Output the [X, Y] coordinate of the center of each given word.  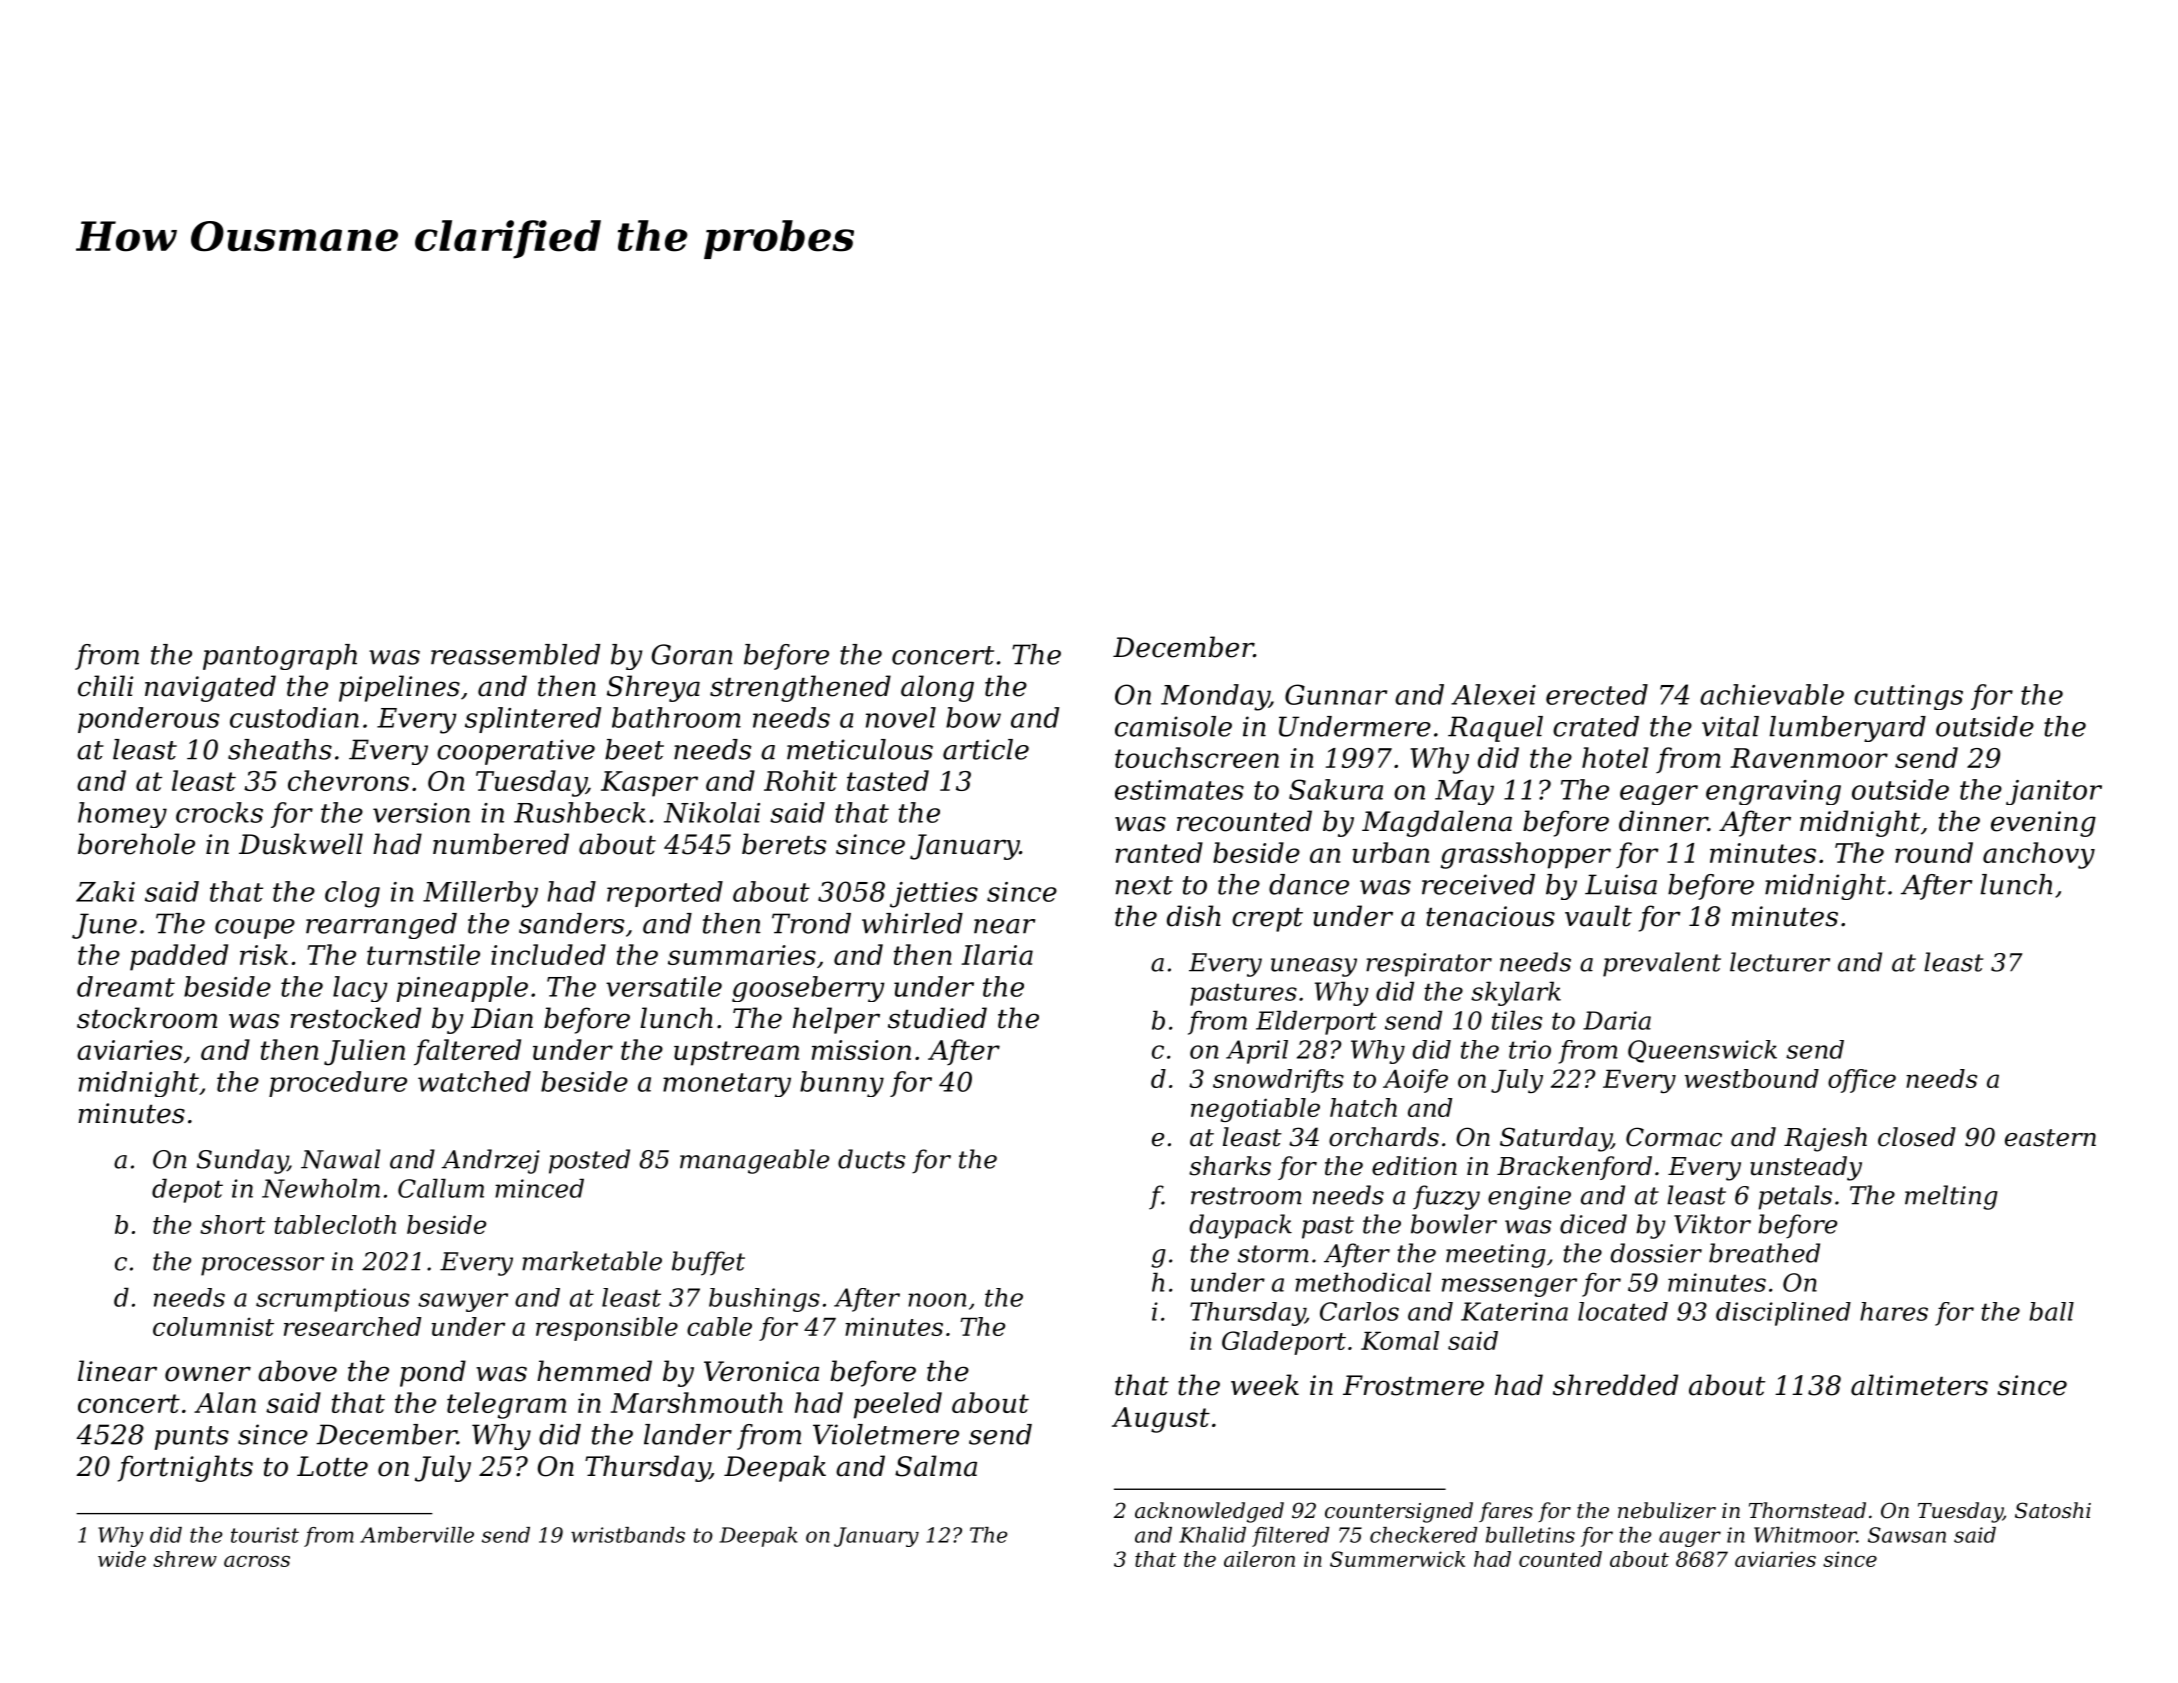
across [257, 1561]
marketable [592, 1261]
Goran [692, 654]
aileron [1259, 1559]
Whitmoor [1805, 1535]
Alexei [1493, 694]
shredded [1615, 1385]
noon [937, 1300]
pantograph [280, 657]
